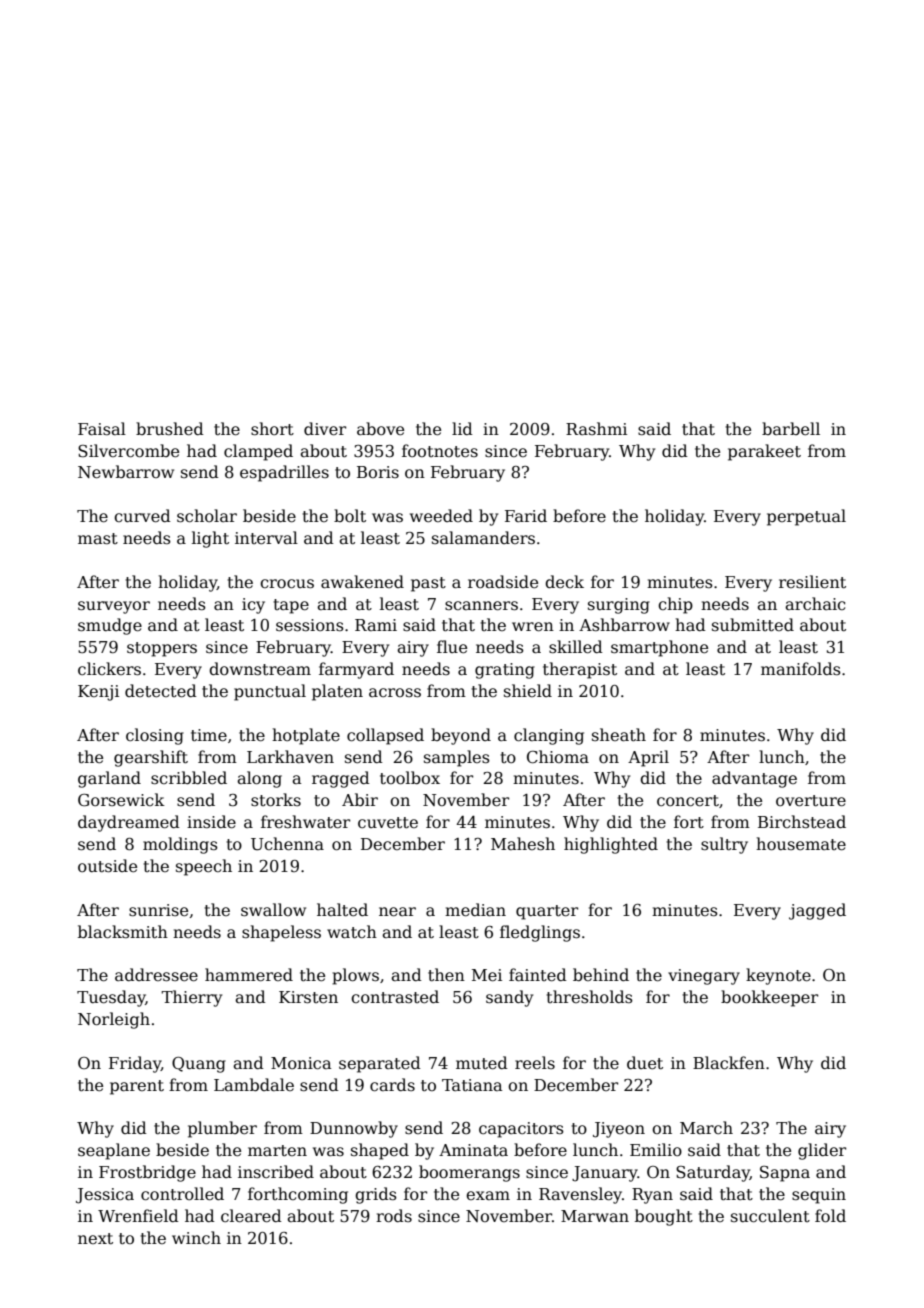  I want to click on winch, so click(196, 1237).
